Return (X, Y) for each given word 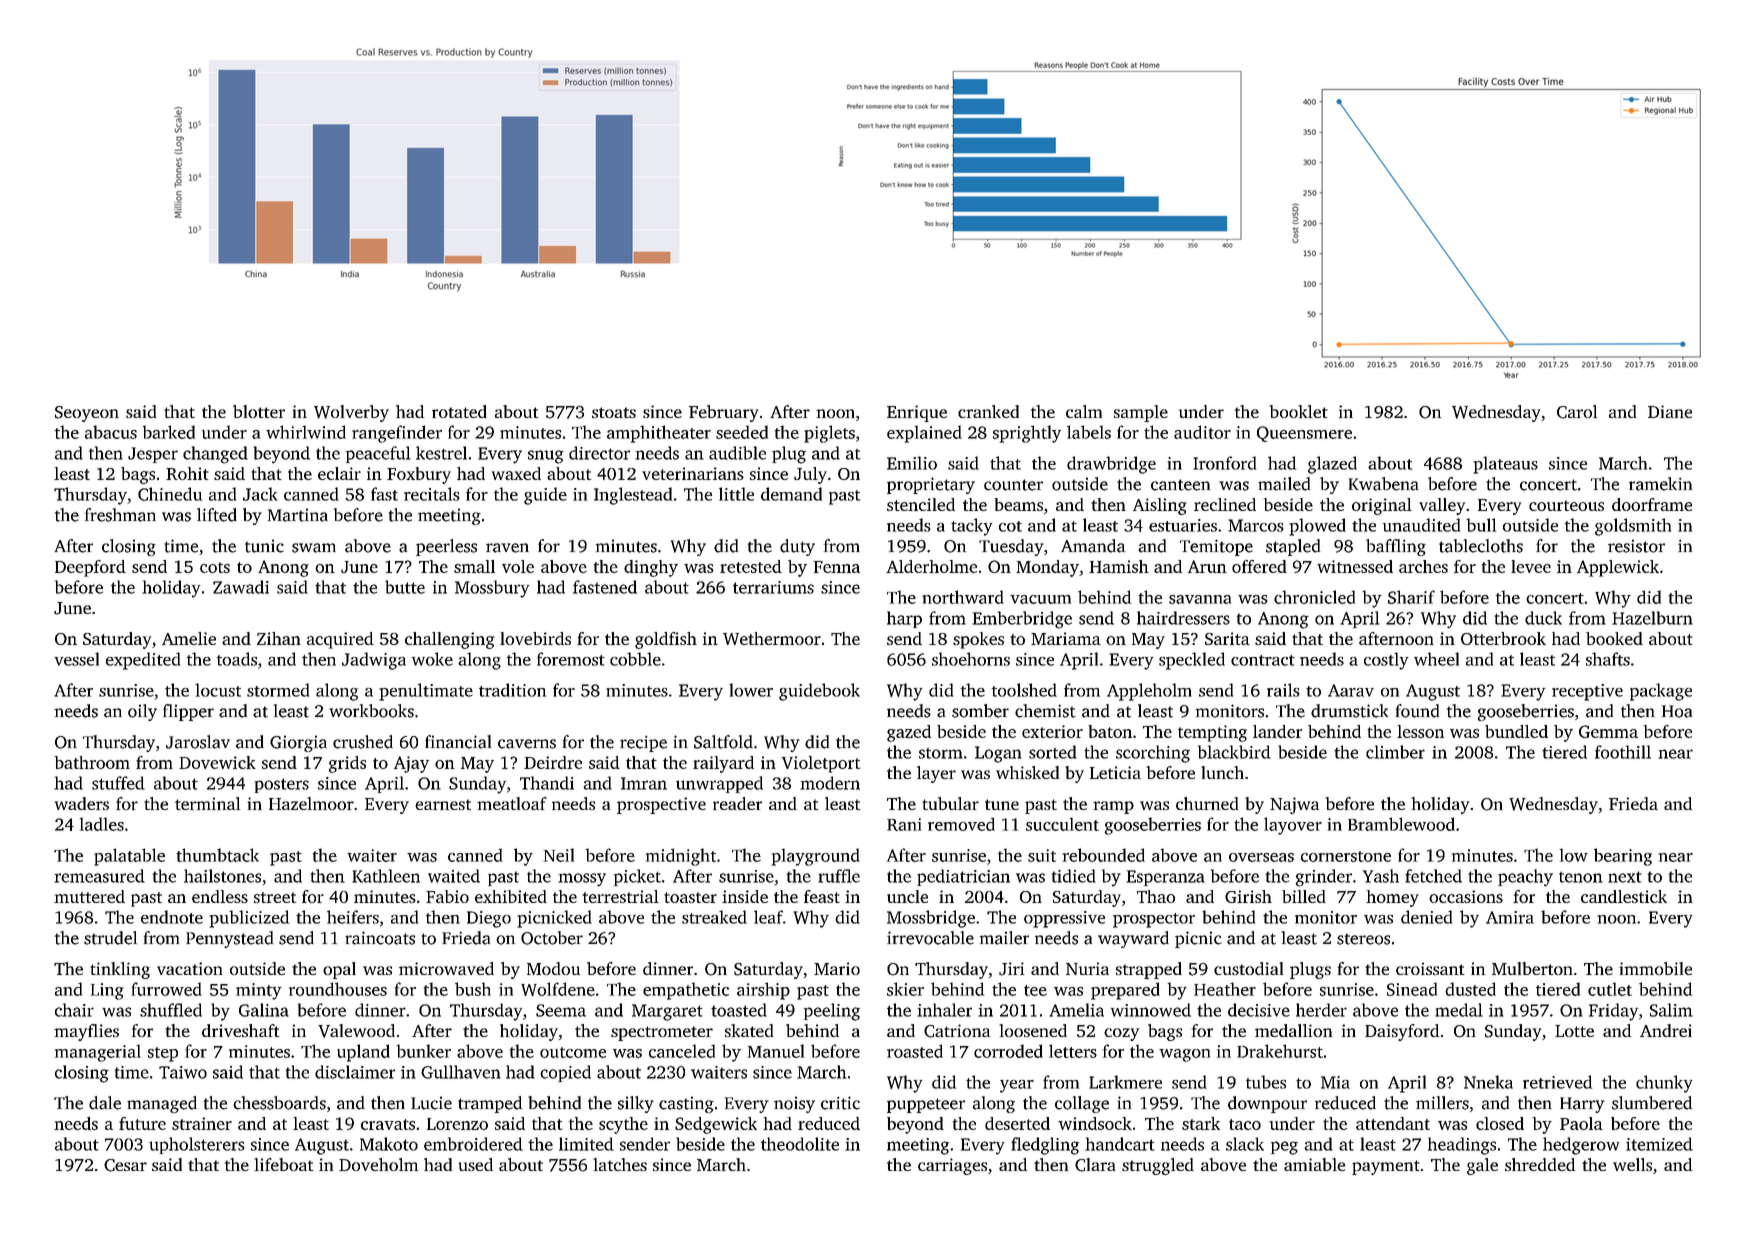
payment (1386, 1167)
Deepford (90, 568)
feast (822, 896)
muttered (89, 896)
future (142, 1123)
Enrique (917, 413)
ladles (101, 824)
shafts (1608, 659)
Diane (1670, 411)
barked (168, 432)
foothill (1623, 752)
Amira (1510, 917)
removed (961, 824)
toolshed (1024, 690)
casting (686, 1104)
